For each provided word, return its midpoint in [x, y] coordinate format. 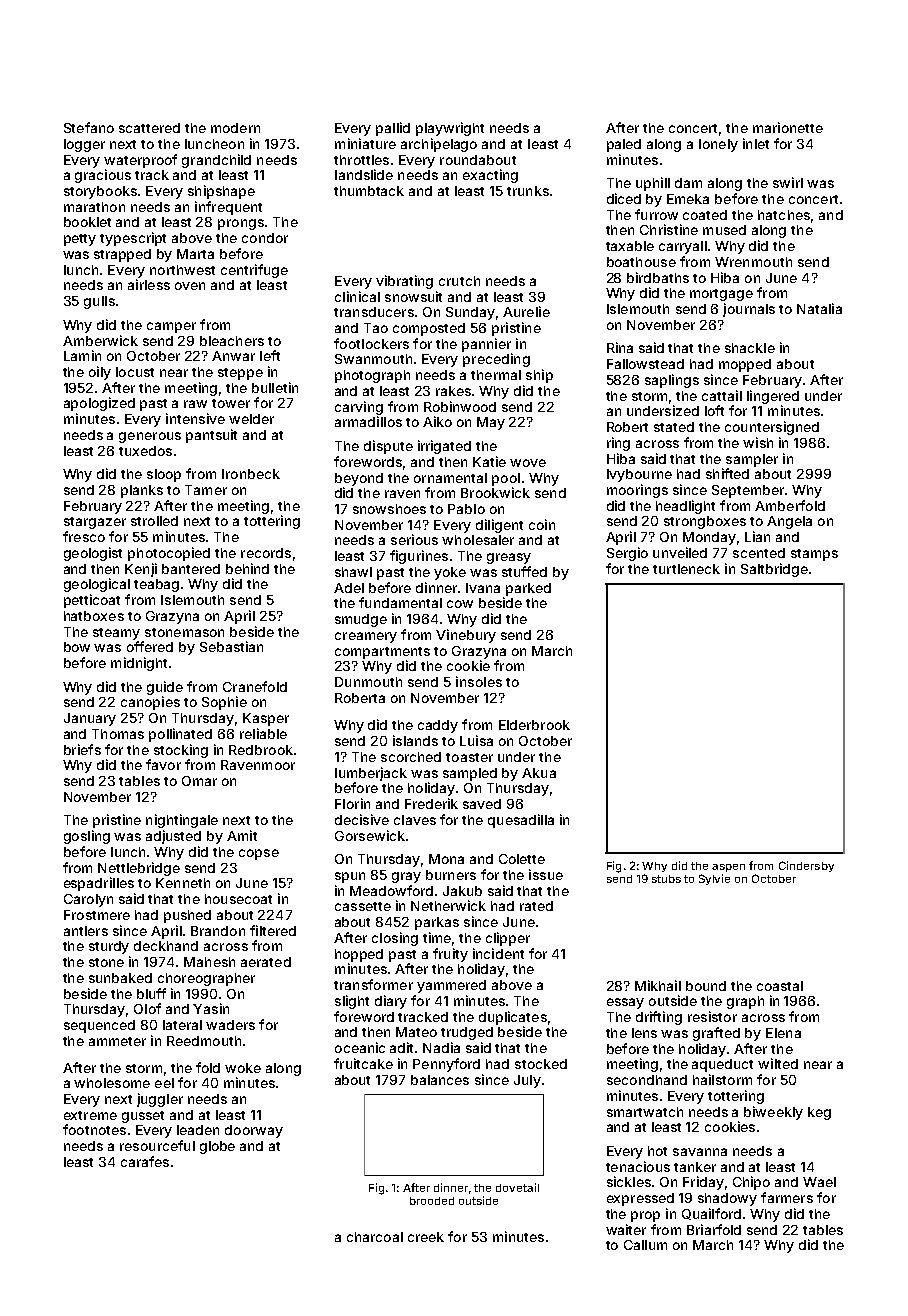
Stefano [89, 127]
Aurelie [526, 311]
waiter [626, 1229]
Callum [645, 1245]
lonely [718, 145]
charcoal [375, 1237]
